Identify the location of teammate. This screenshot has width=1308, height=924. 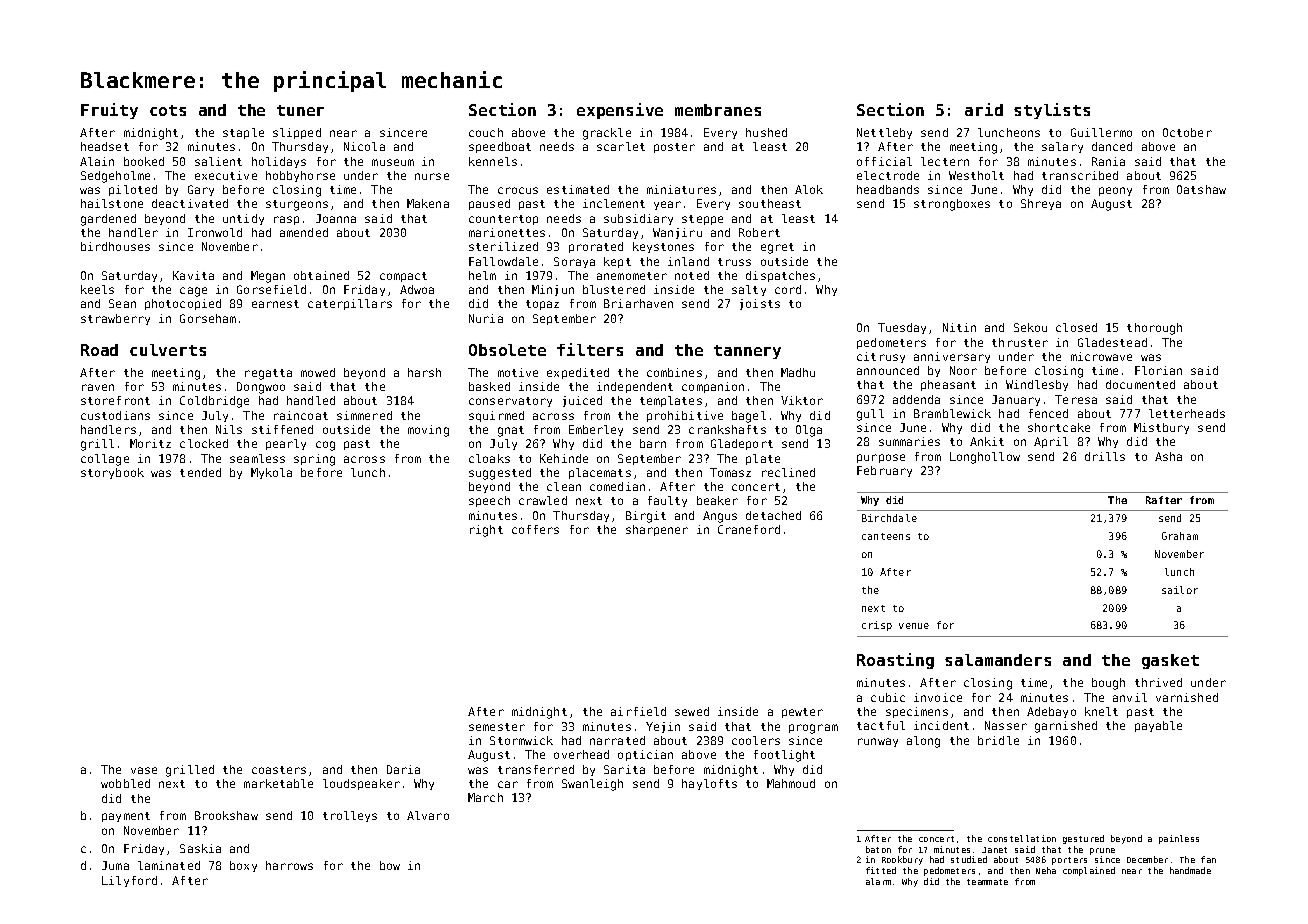
(987, 882).
